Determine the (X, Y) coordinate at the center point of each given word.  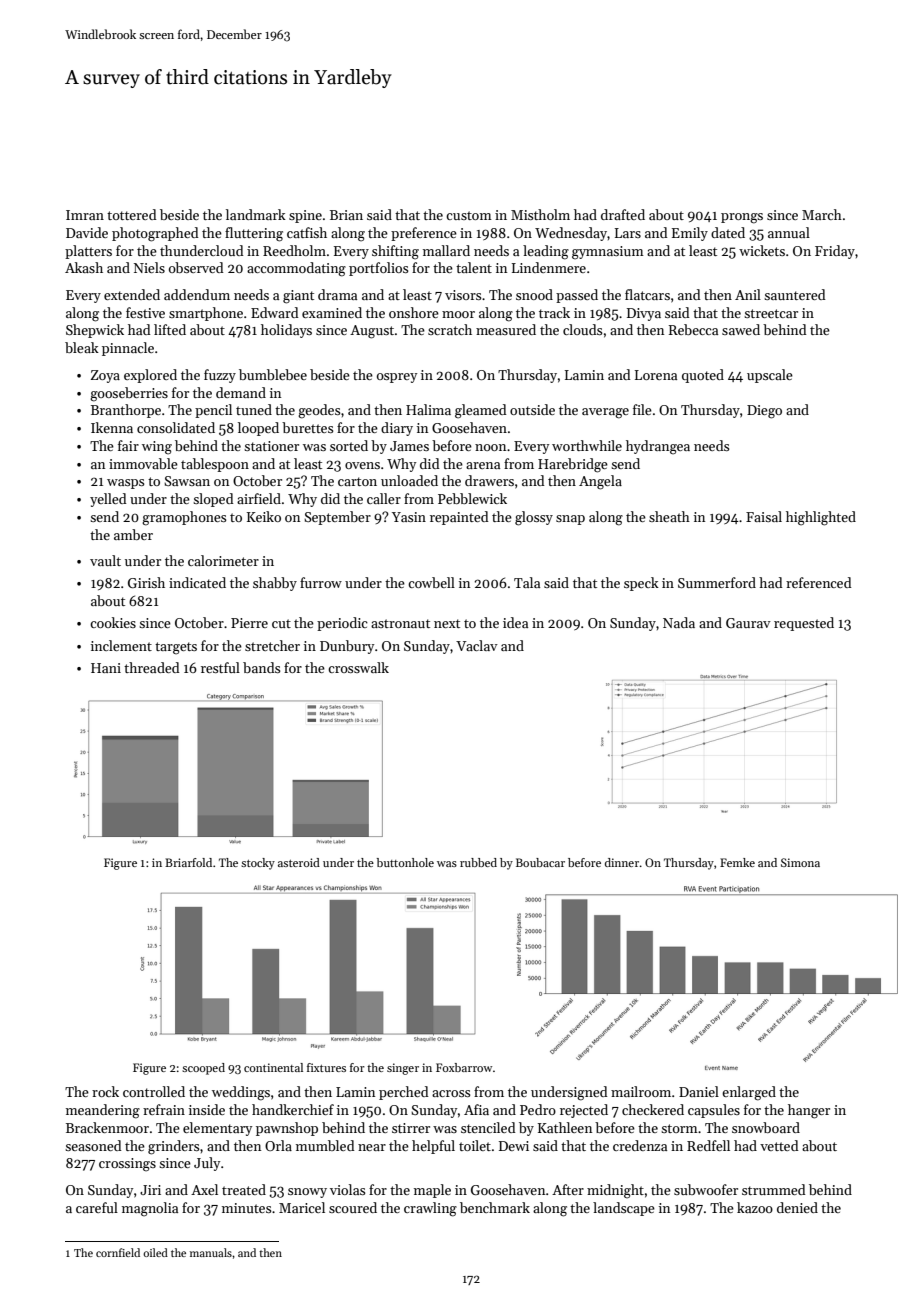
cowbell (431, 582)
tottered (132, 214)
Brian (346, 215)
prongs (742, 218)
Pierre (249, 623)
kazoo (755, 1207)
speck (641, 584)
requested (804, 624)
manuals (211, 1252)
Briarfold (188, 862)
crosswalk (358, 667)
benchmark (495, 1207)
